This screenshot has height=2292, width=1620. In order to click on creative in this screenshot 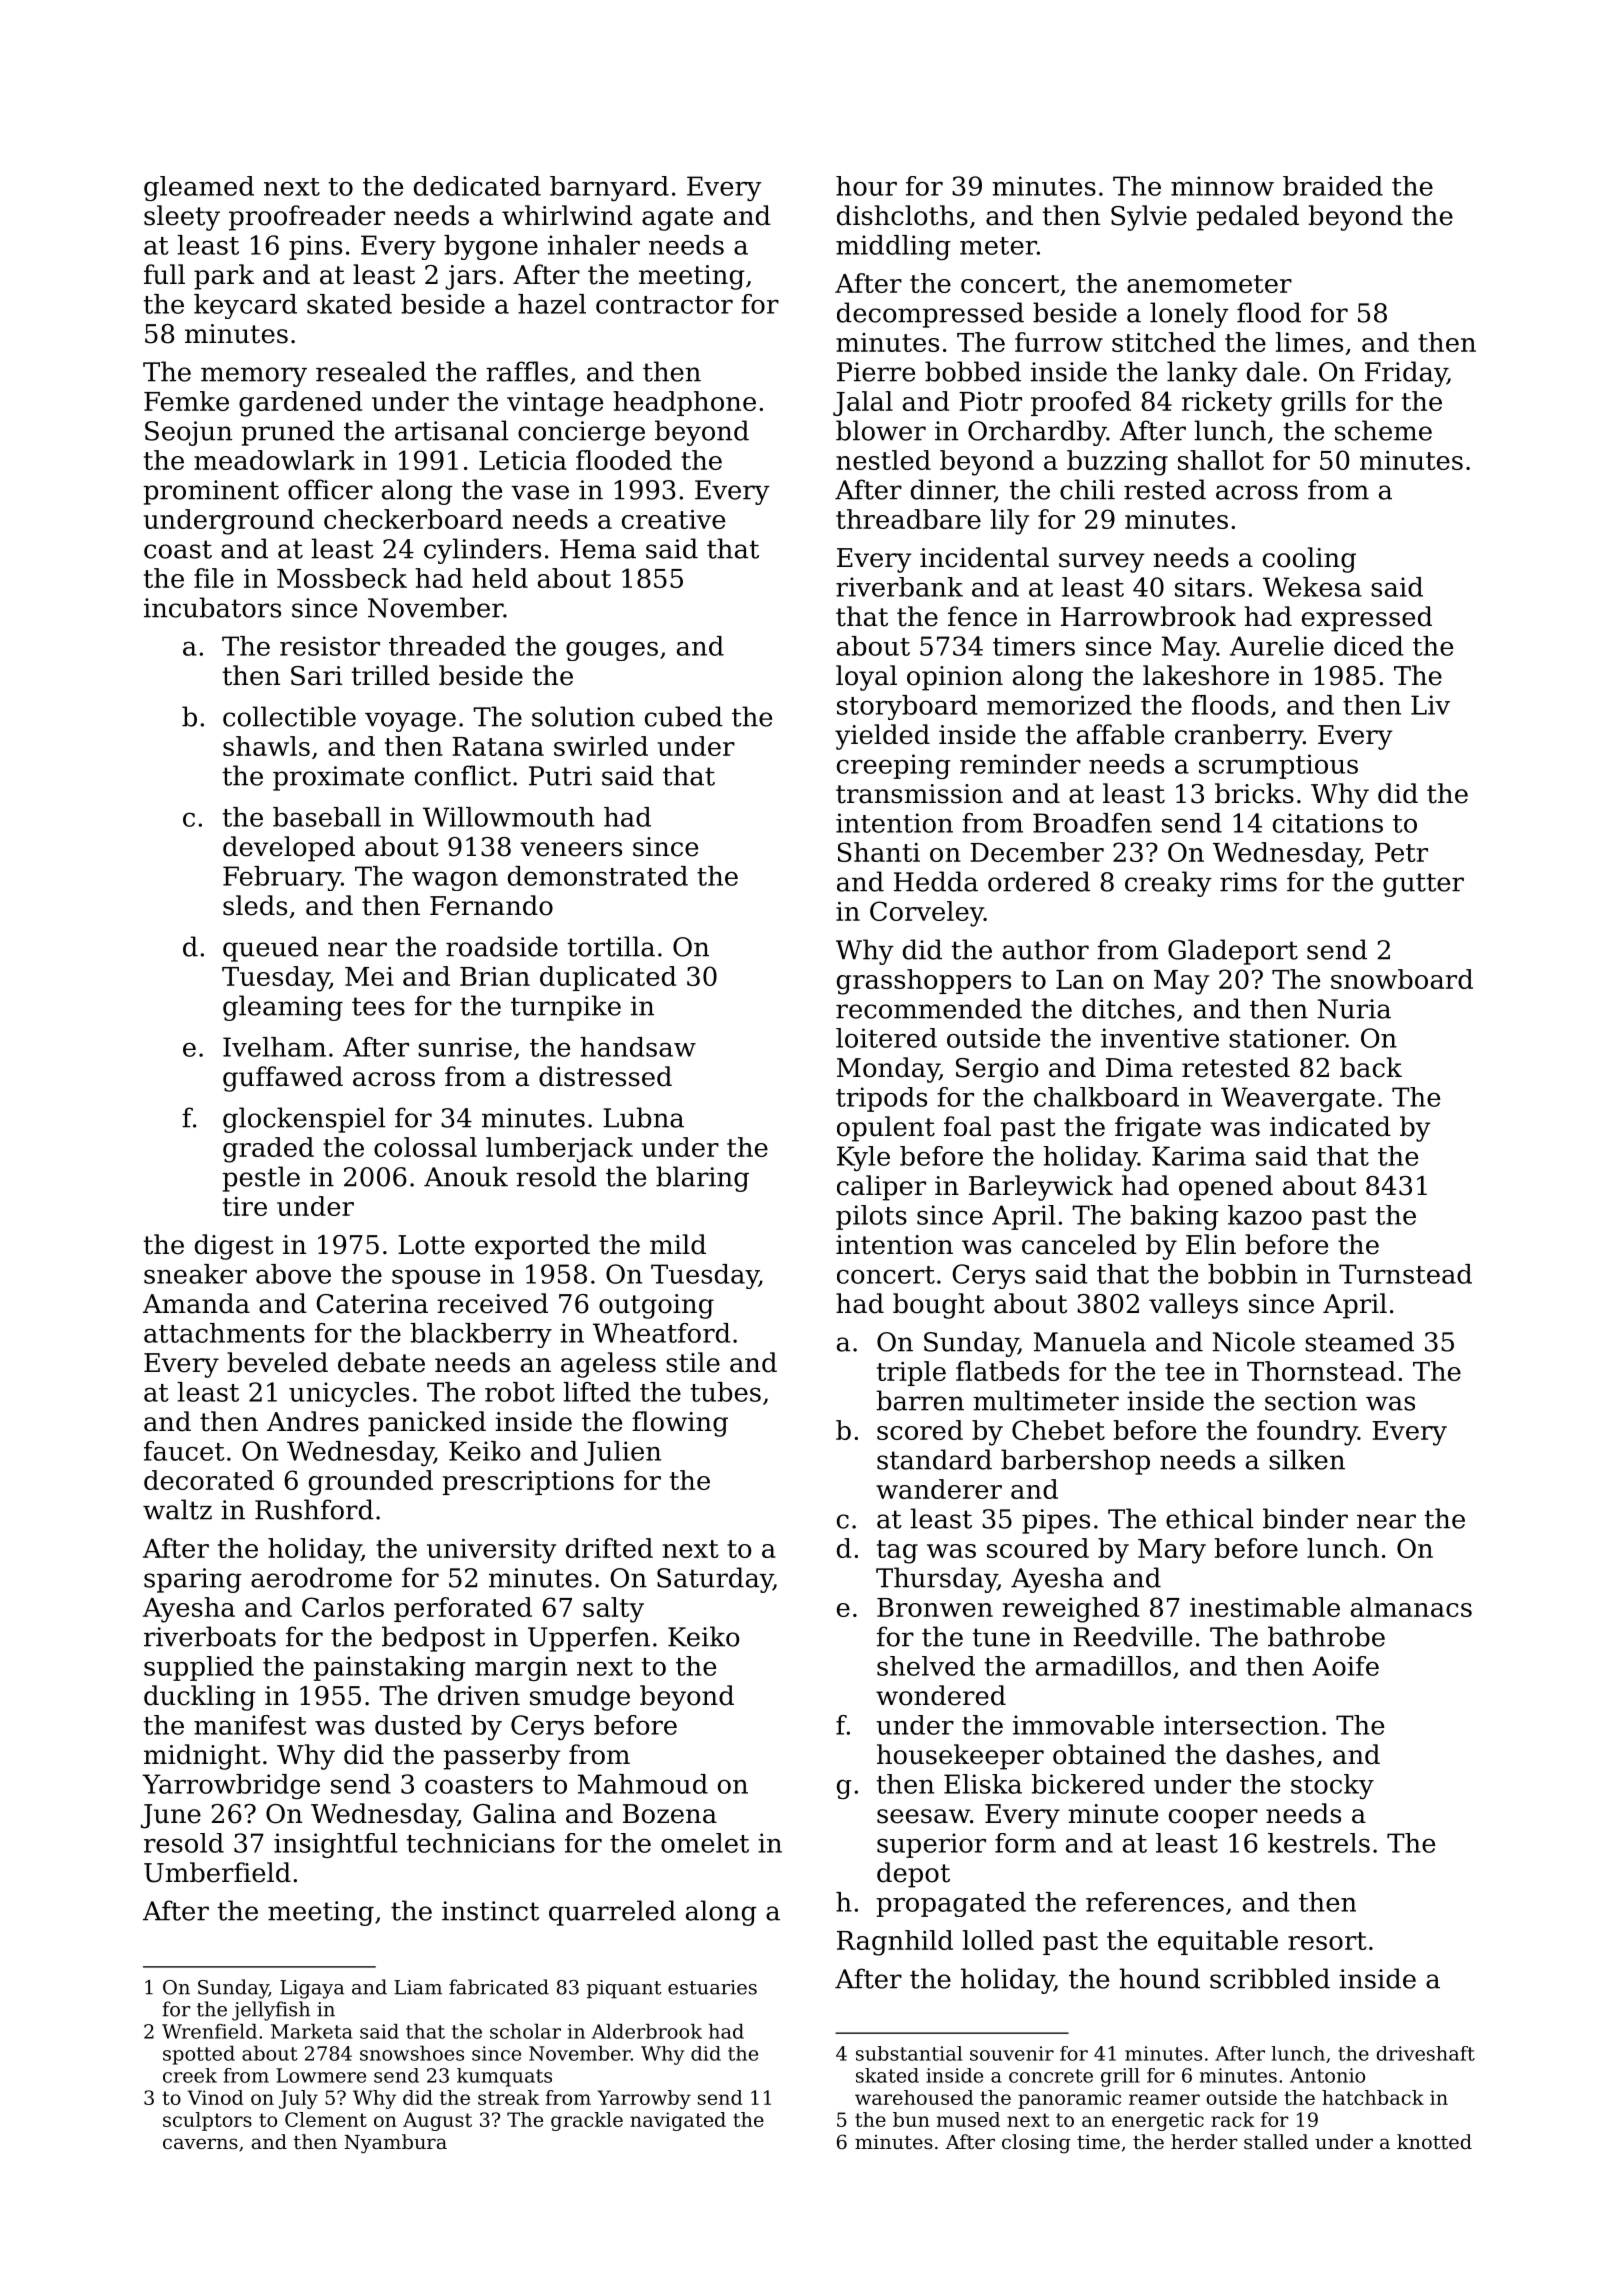, I will do `click(673, 519)`.
